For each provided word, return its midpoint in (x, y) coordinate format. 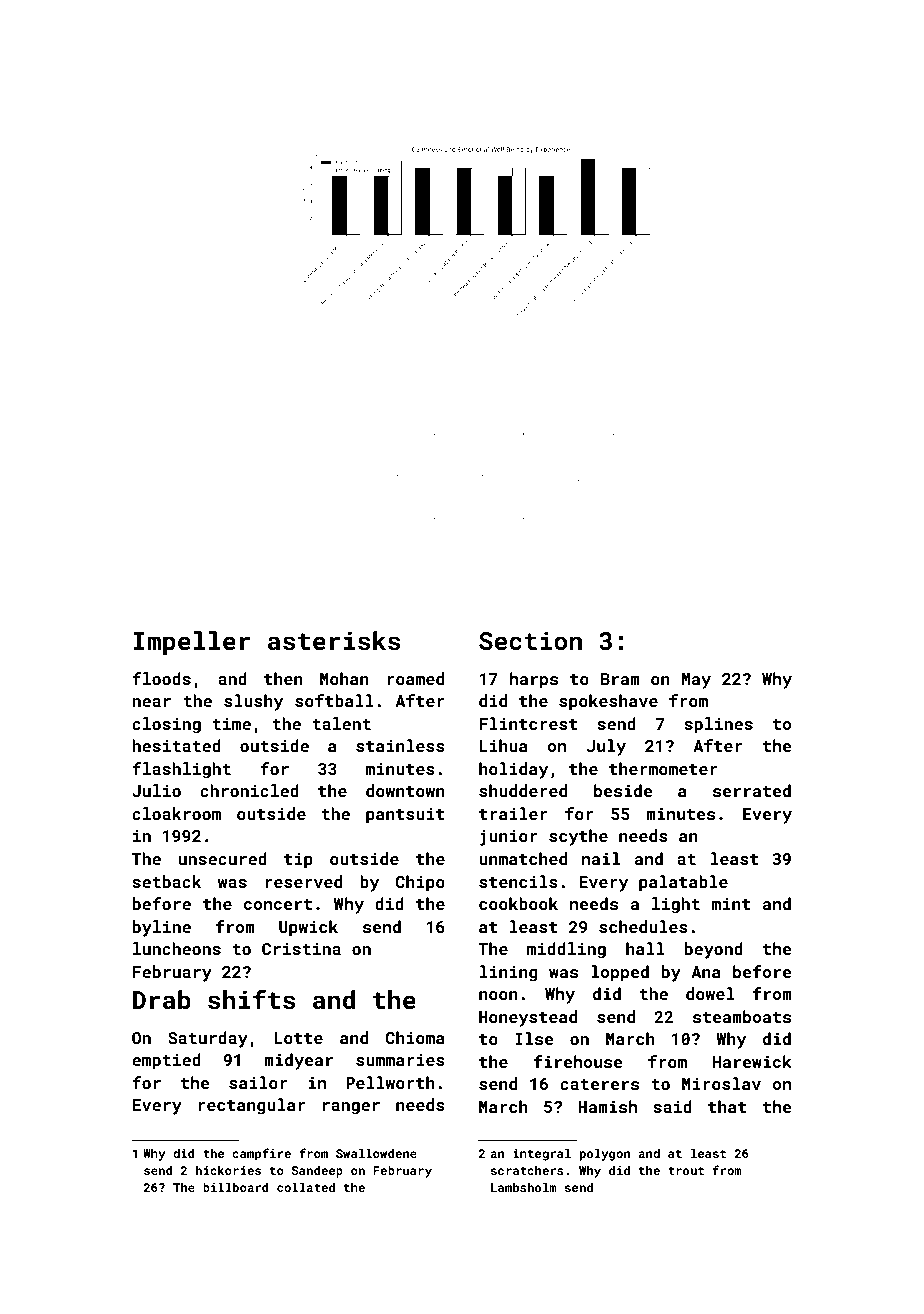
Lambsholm (524, 1187)
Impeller (192, 643)
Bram (620, 679)
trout (686, 1171)
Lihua (503, 745)
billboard (236, 1187)
